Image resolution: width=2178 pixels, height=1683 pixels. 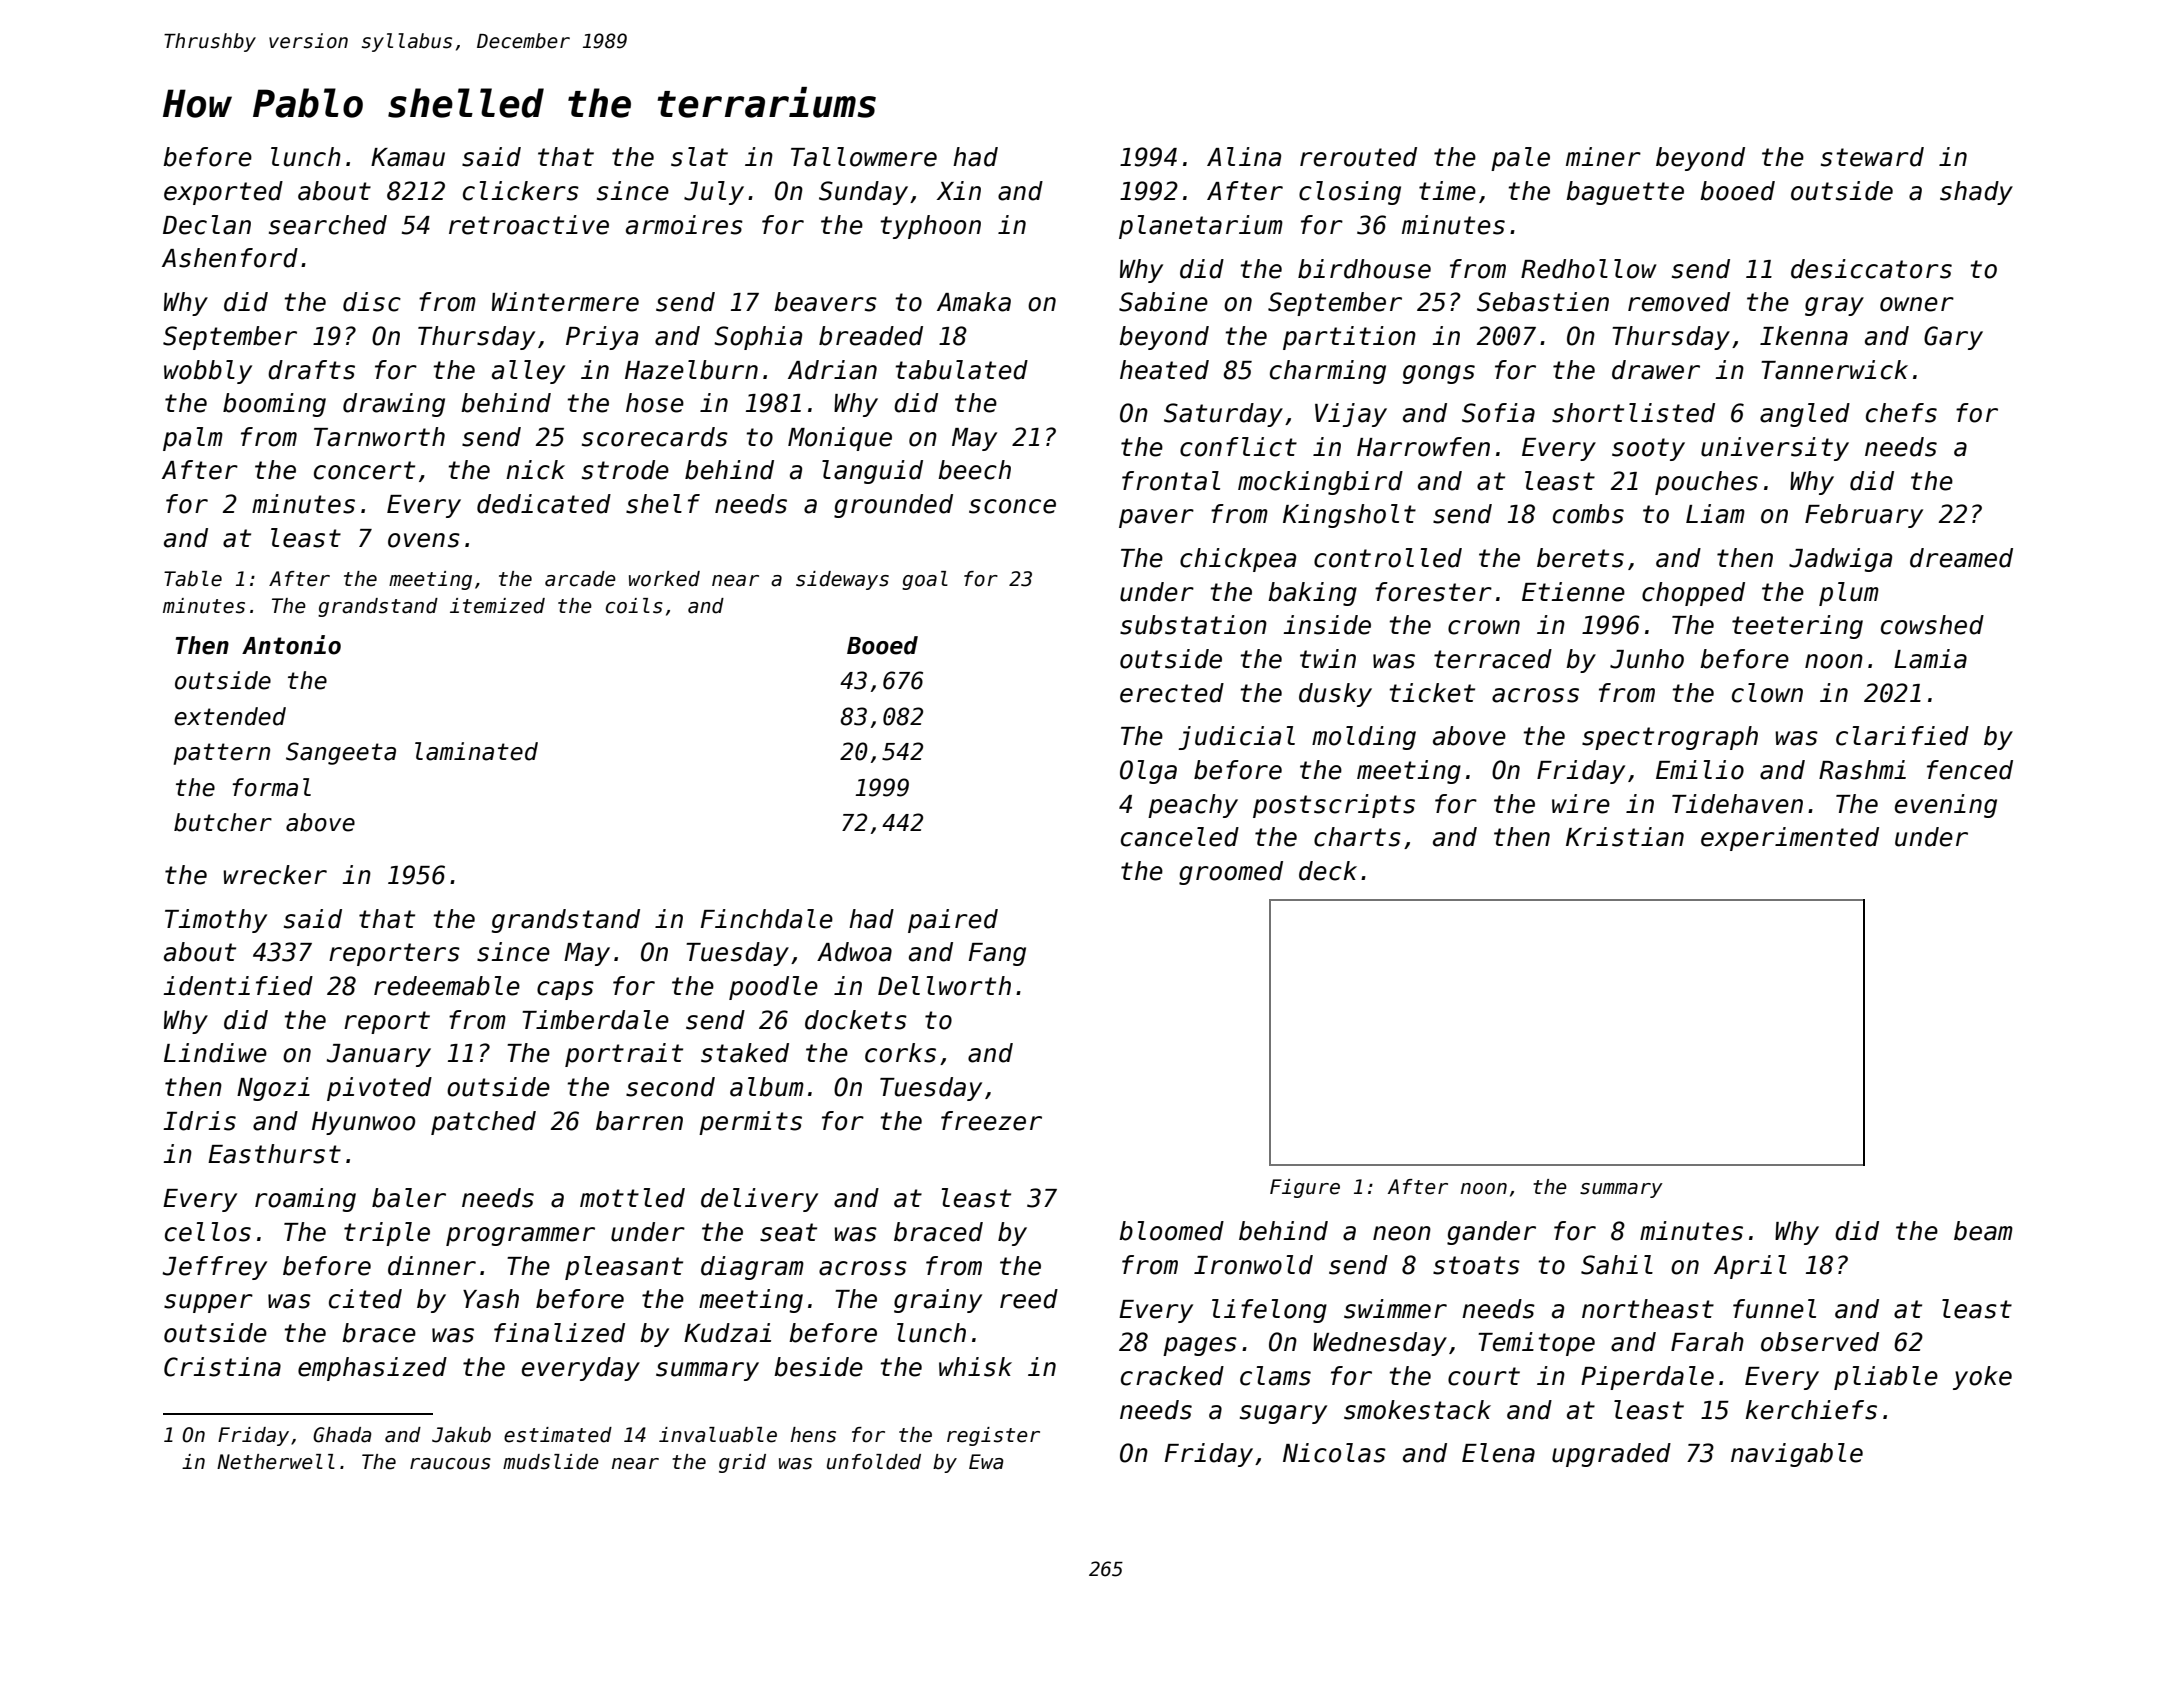 I want to click on heated, so click(x=1164, y=370).
